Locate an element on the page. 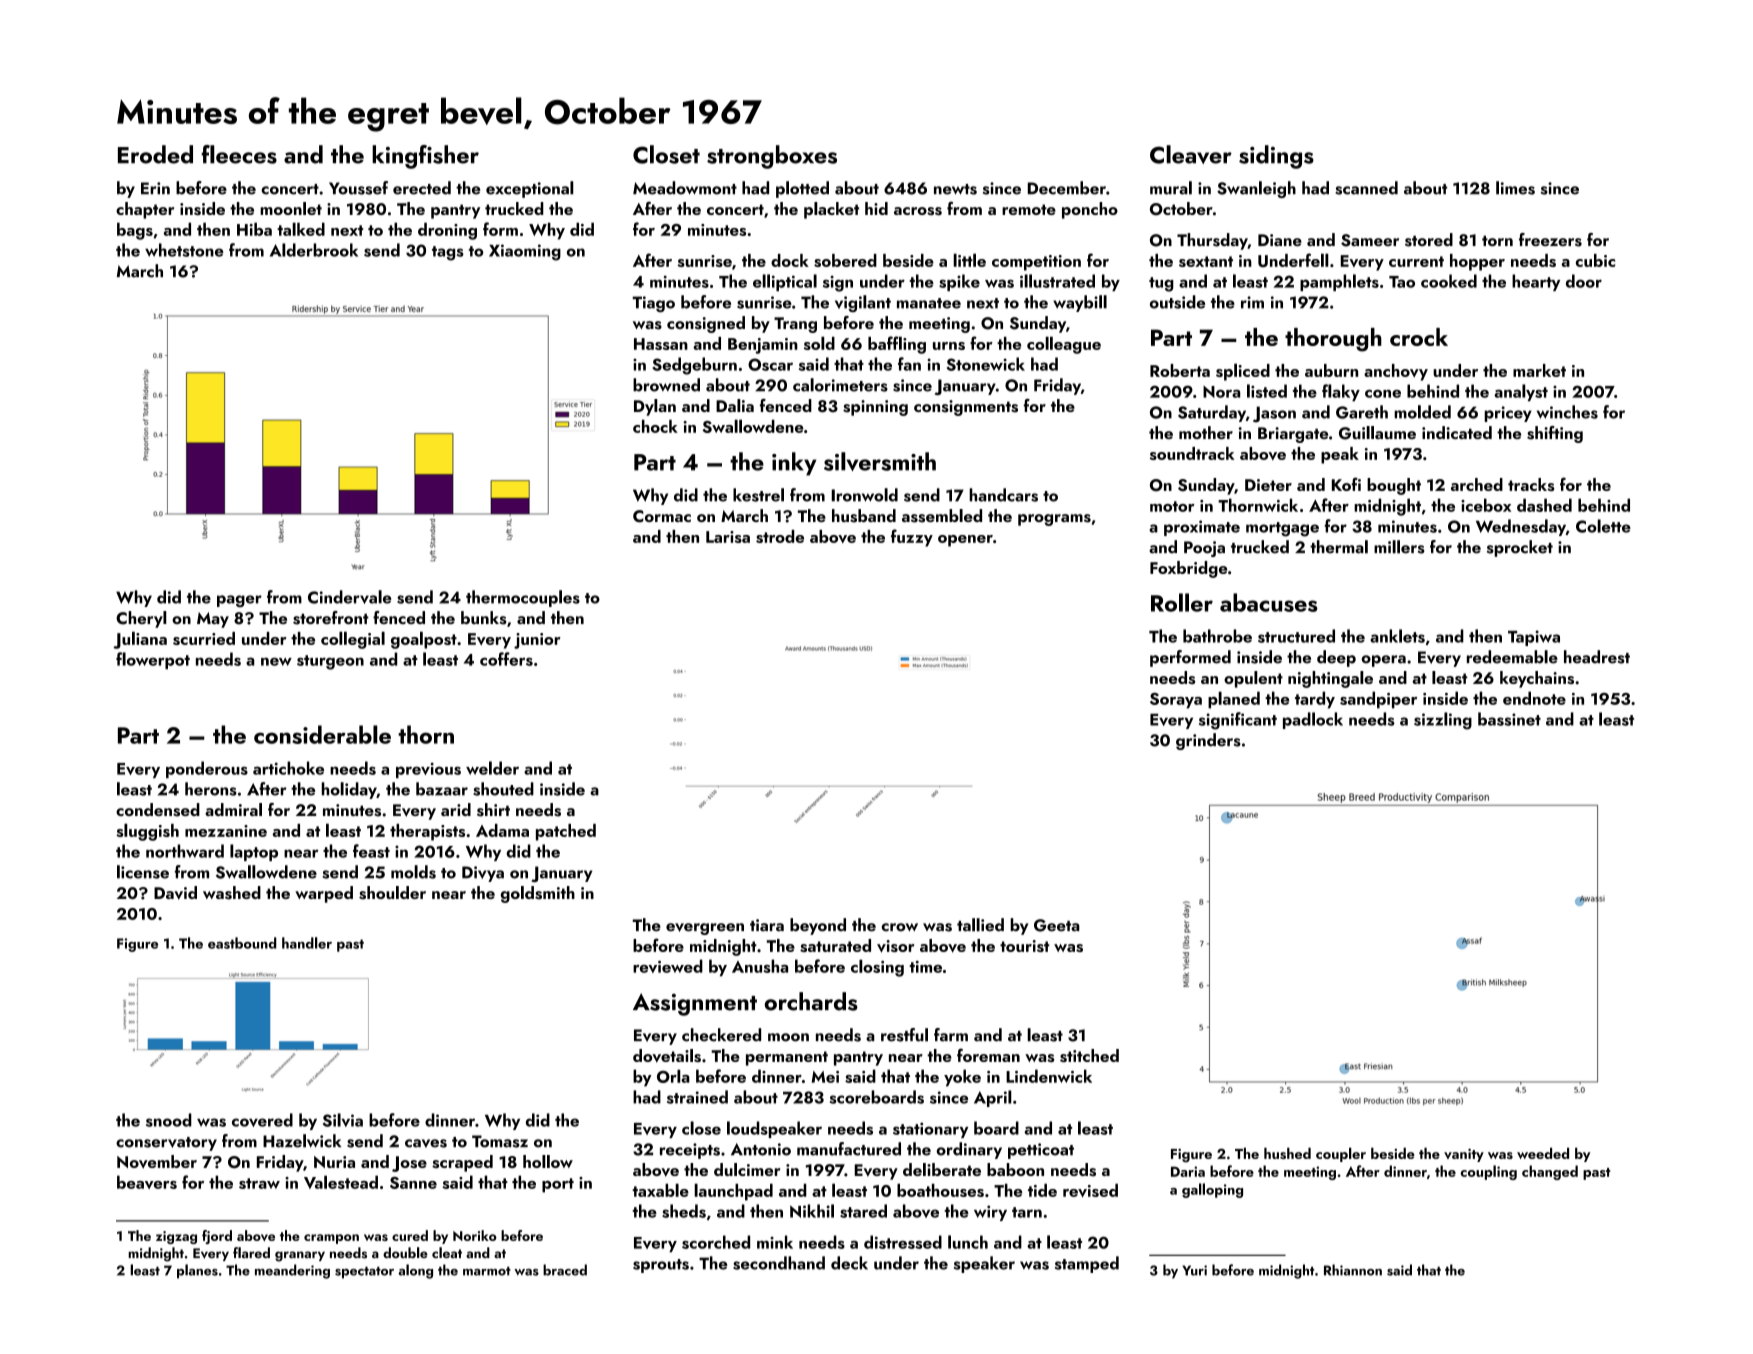 This page has width=1753, height=1354. strongboxes is located at coordinates (772, 157).
